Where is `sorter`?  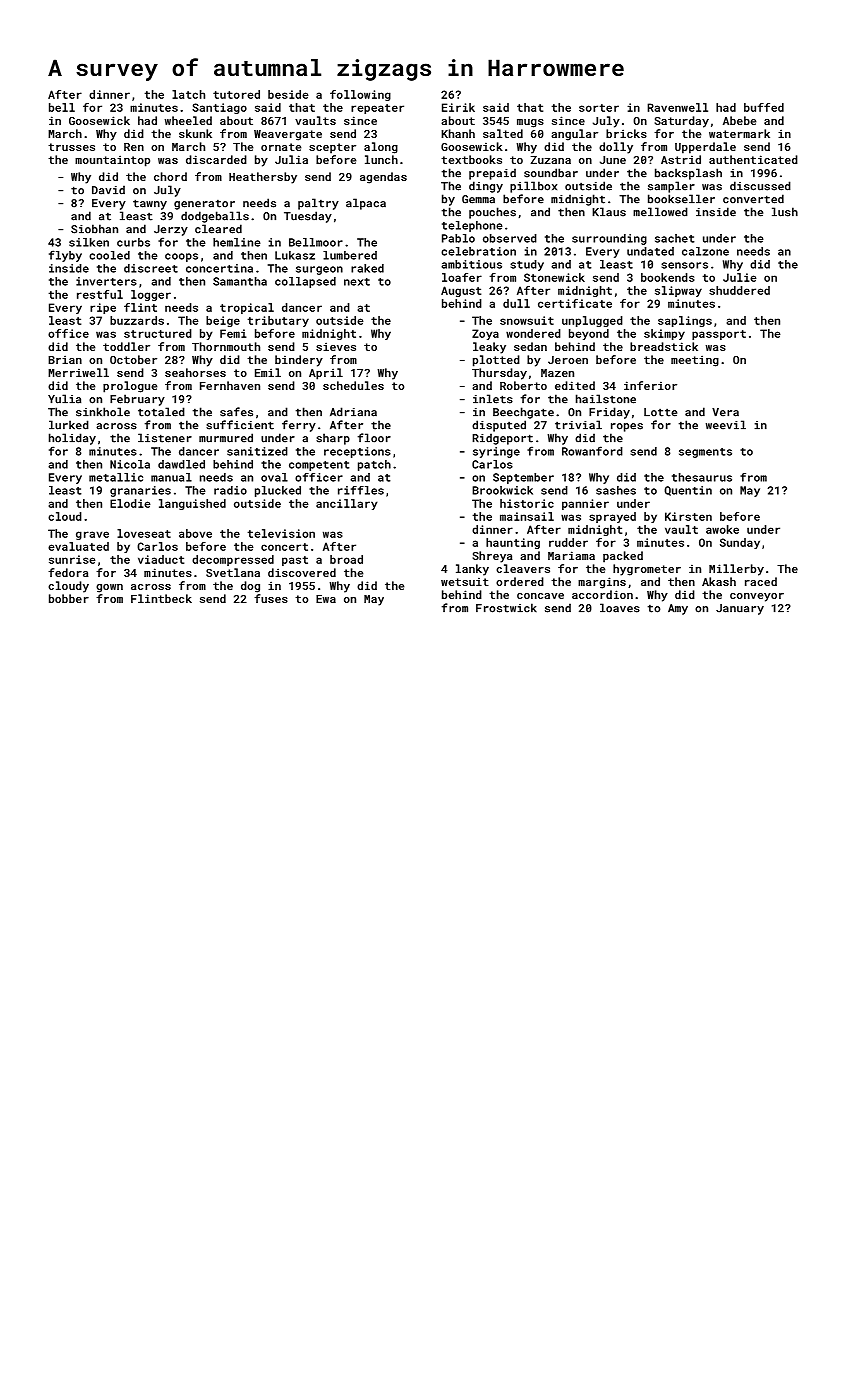
sorter is located at coordinates (599, 108).
